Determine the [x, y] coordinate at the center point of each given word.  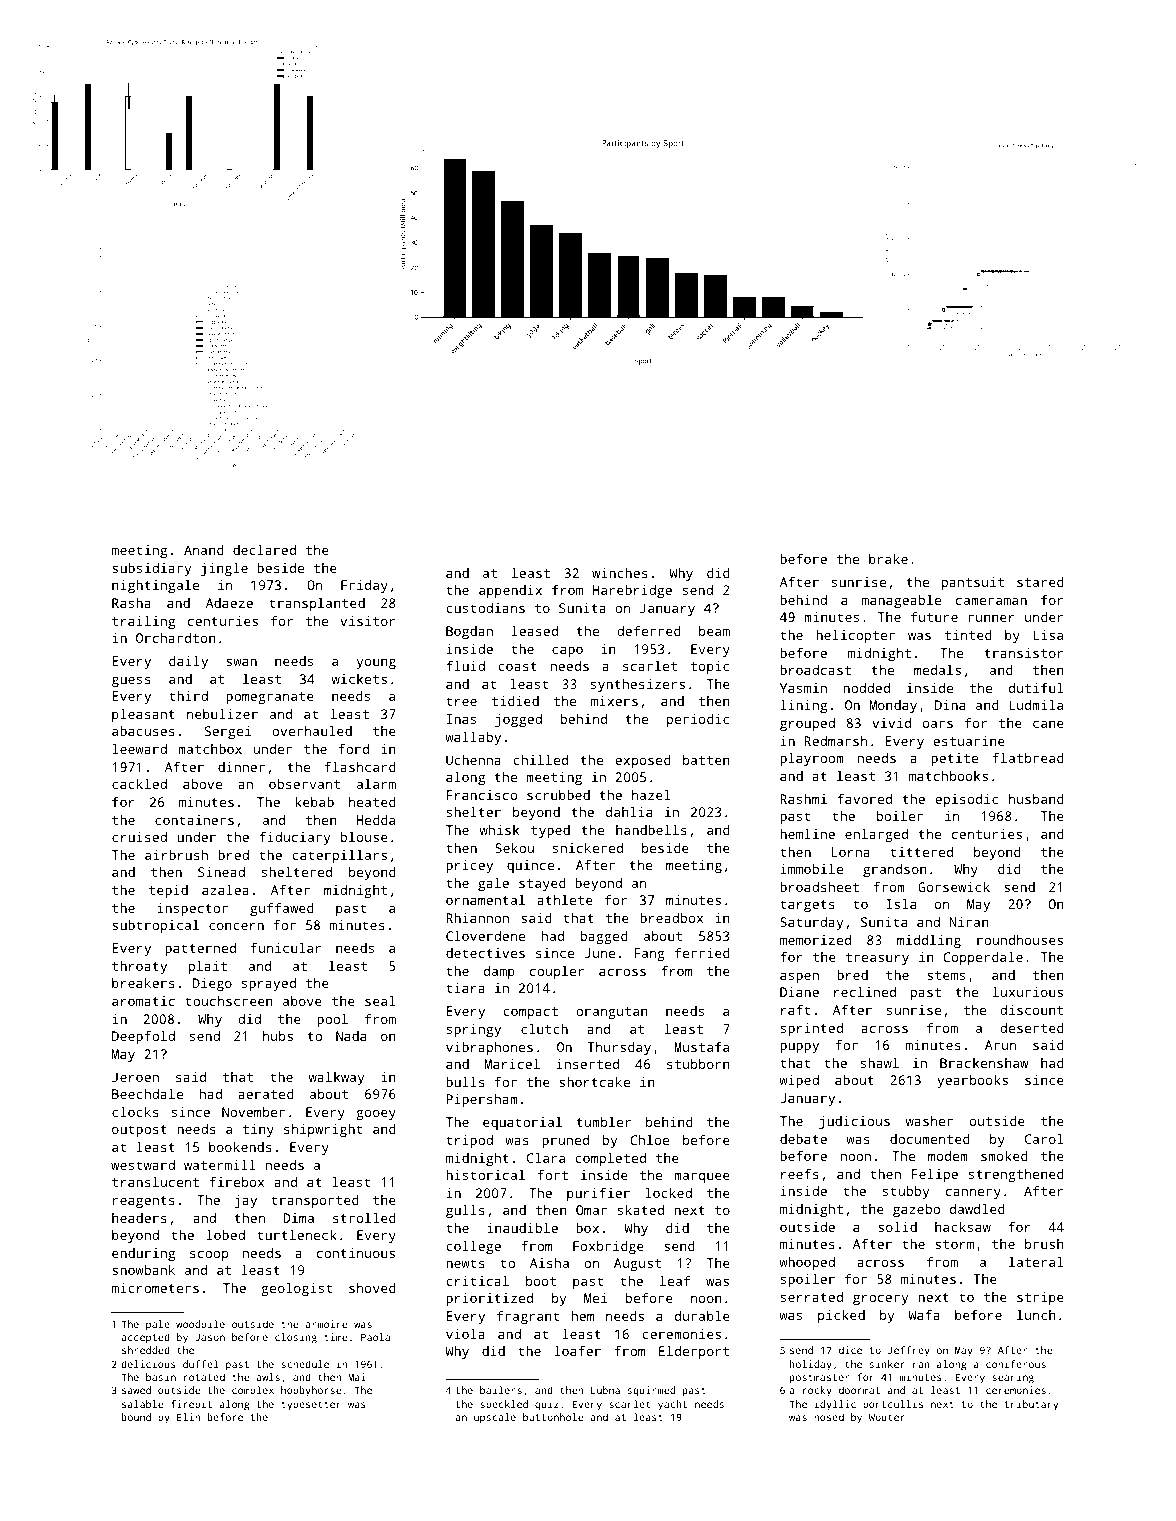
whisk [499, 830]
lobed [226, 1235]
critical [477, 1281]
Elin [188, 1417]
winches [620, 573]
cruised [139, 837]
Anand [204, 550]
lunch [1036, 1315]
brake [888, 559]
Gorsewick [954, 887]
